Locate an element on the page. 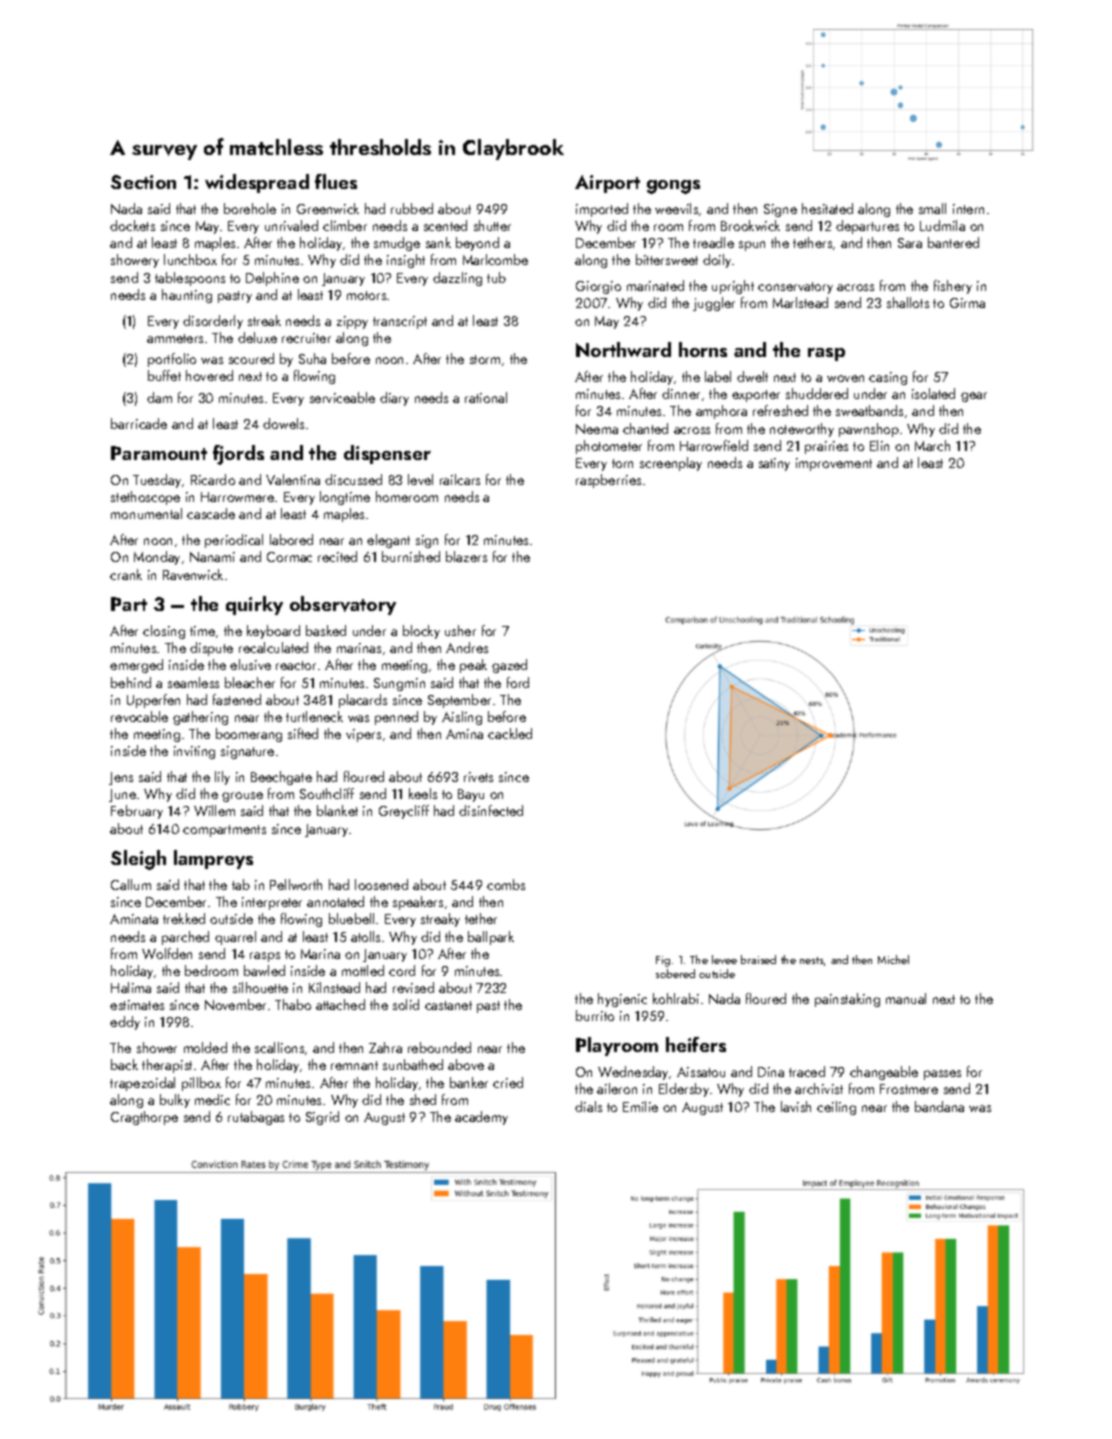 This document has height=1439, width=1112. Dina is located at coordinates (771, 1072).
